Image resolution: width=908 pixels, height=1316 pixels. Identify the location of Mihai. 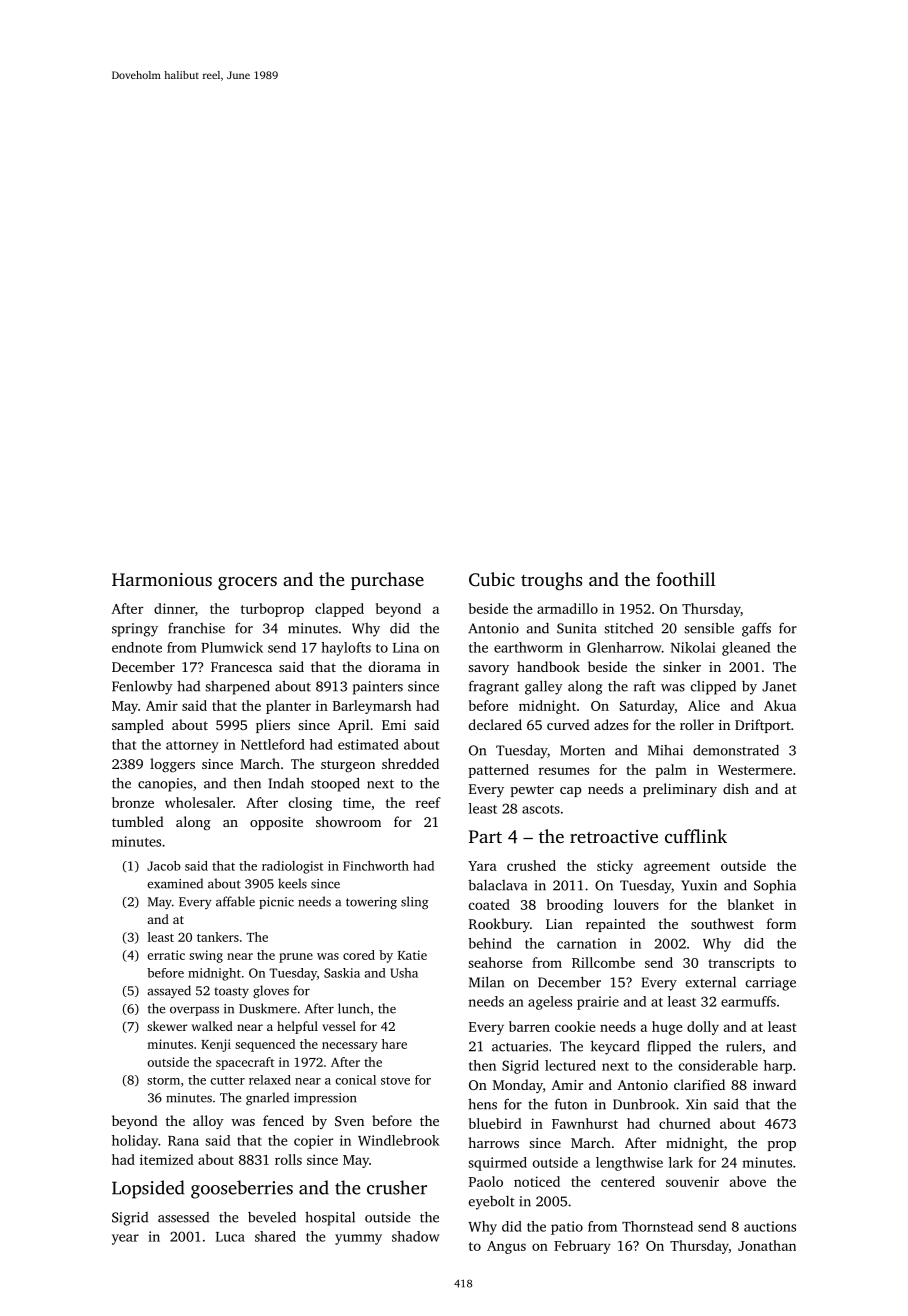
(665, 750).
